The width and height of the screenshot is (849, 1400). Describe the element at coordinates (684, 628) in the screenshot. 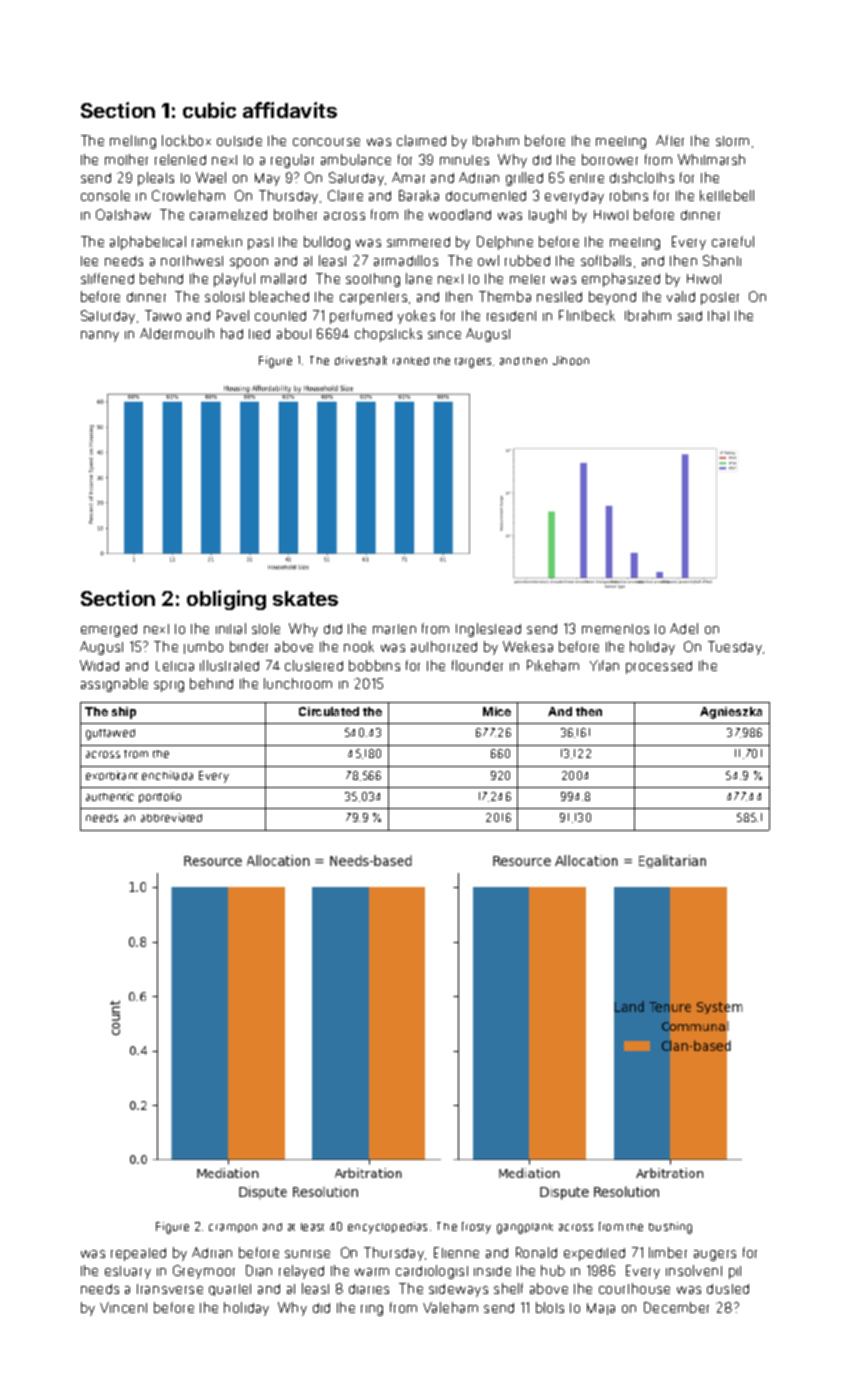

I see `Adel` at that location.
